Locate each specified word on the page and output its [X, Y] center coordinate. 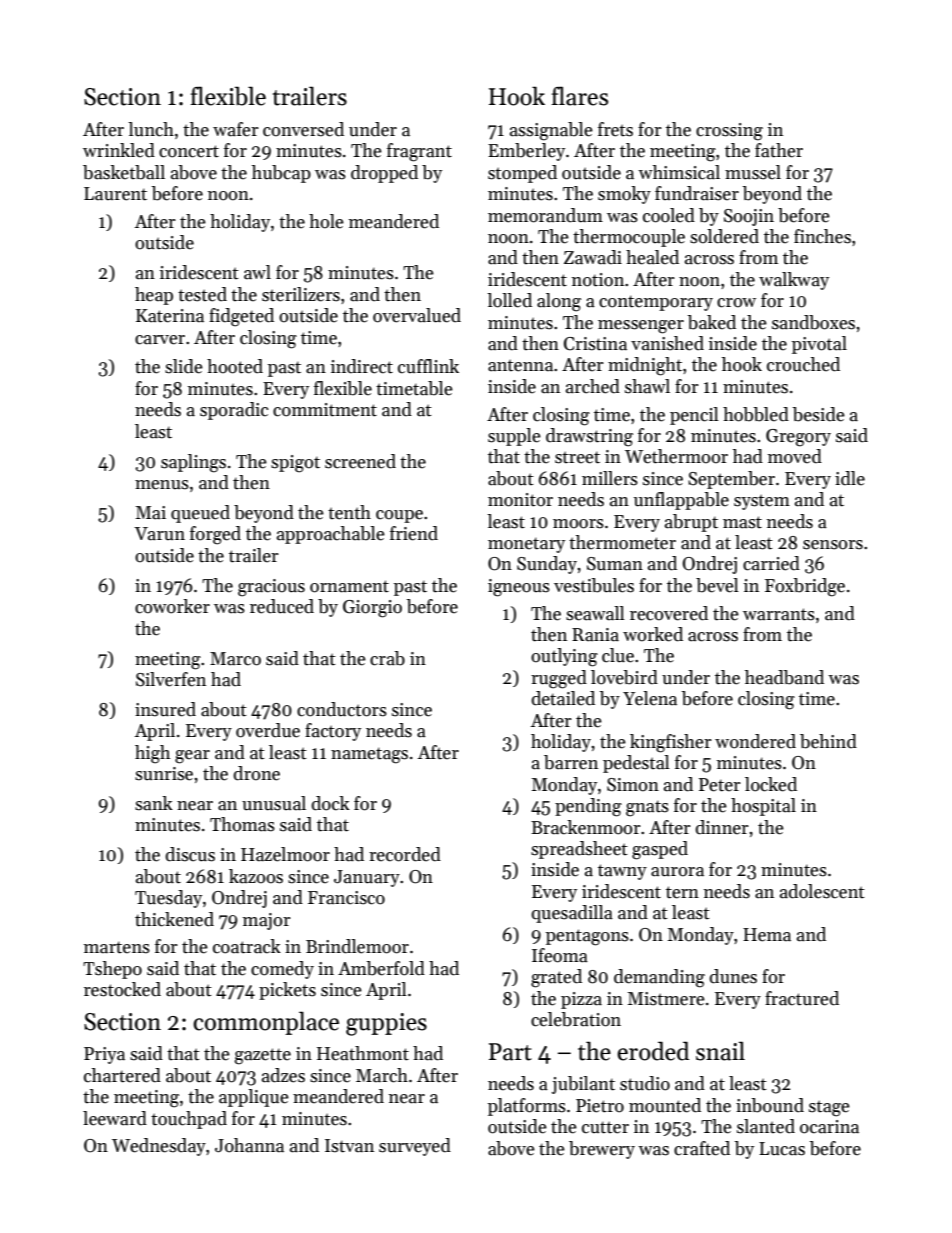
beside [819, 414]
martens [117, 947]
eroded [653, 1051]
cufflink [428, 366]
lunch [151, 129]
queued [200, 514]
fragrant [419, 152]
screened [360, 461]
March [382, 1075]
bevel [717, 585]
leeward [115, 1118]
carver [160, 340]
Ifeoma [560, 955]
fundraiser [697, 193]
